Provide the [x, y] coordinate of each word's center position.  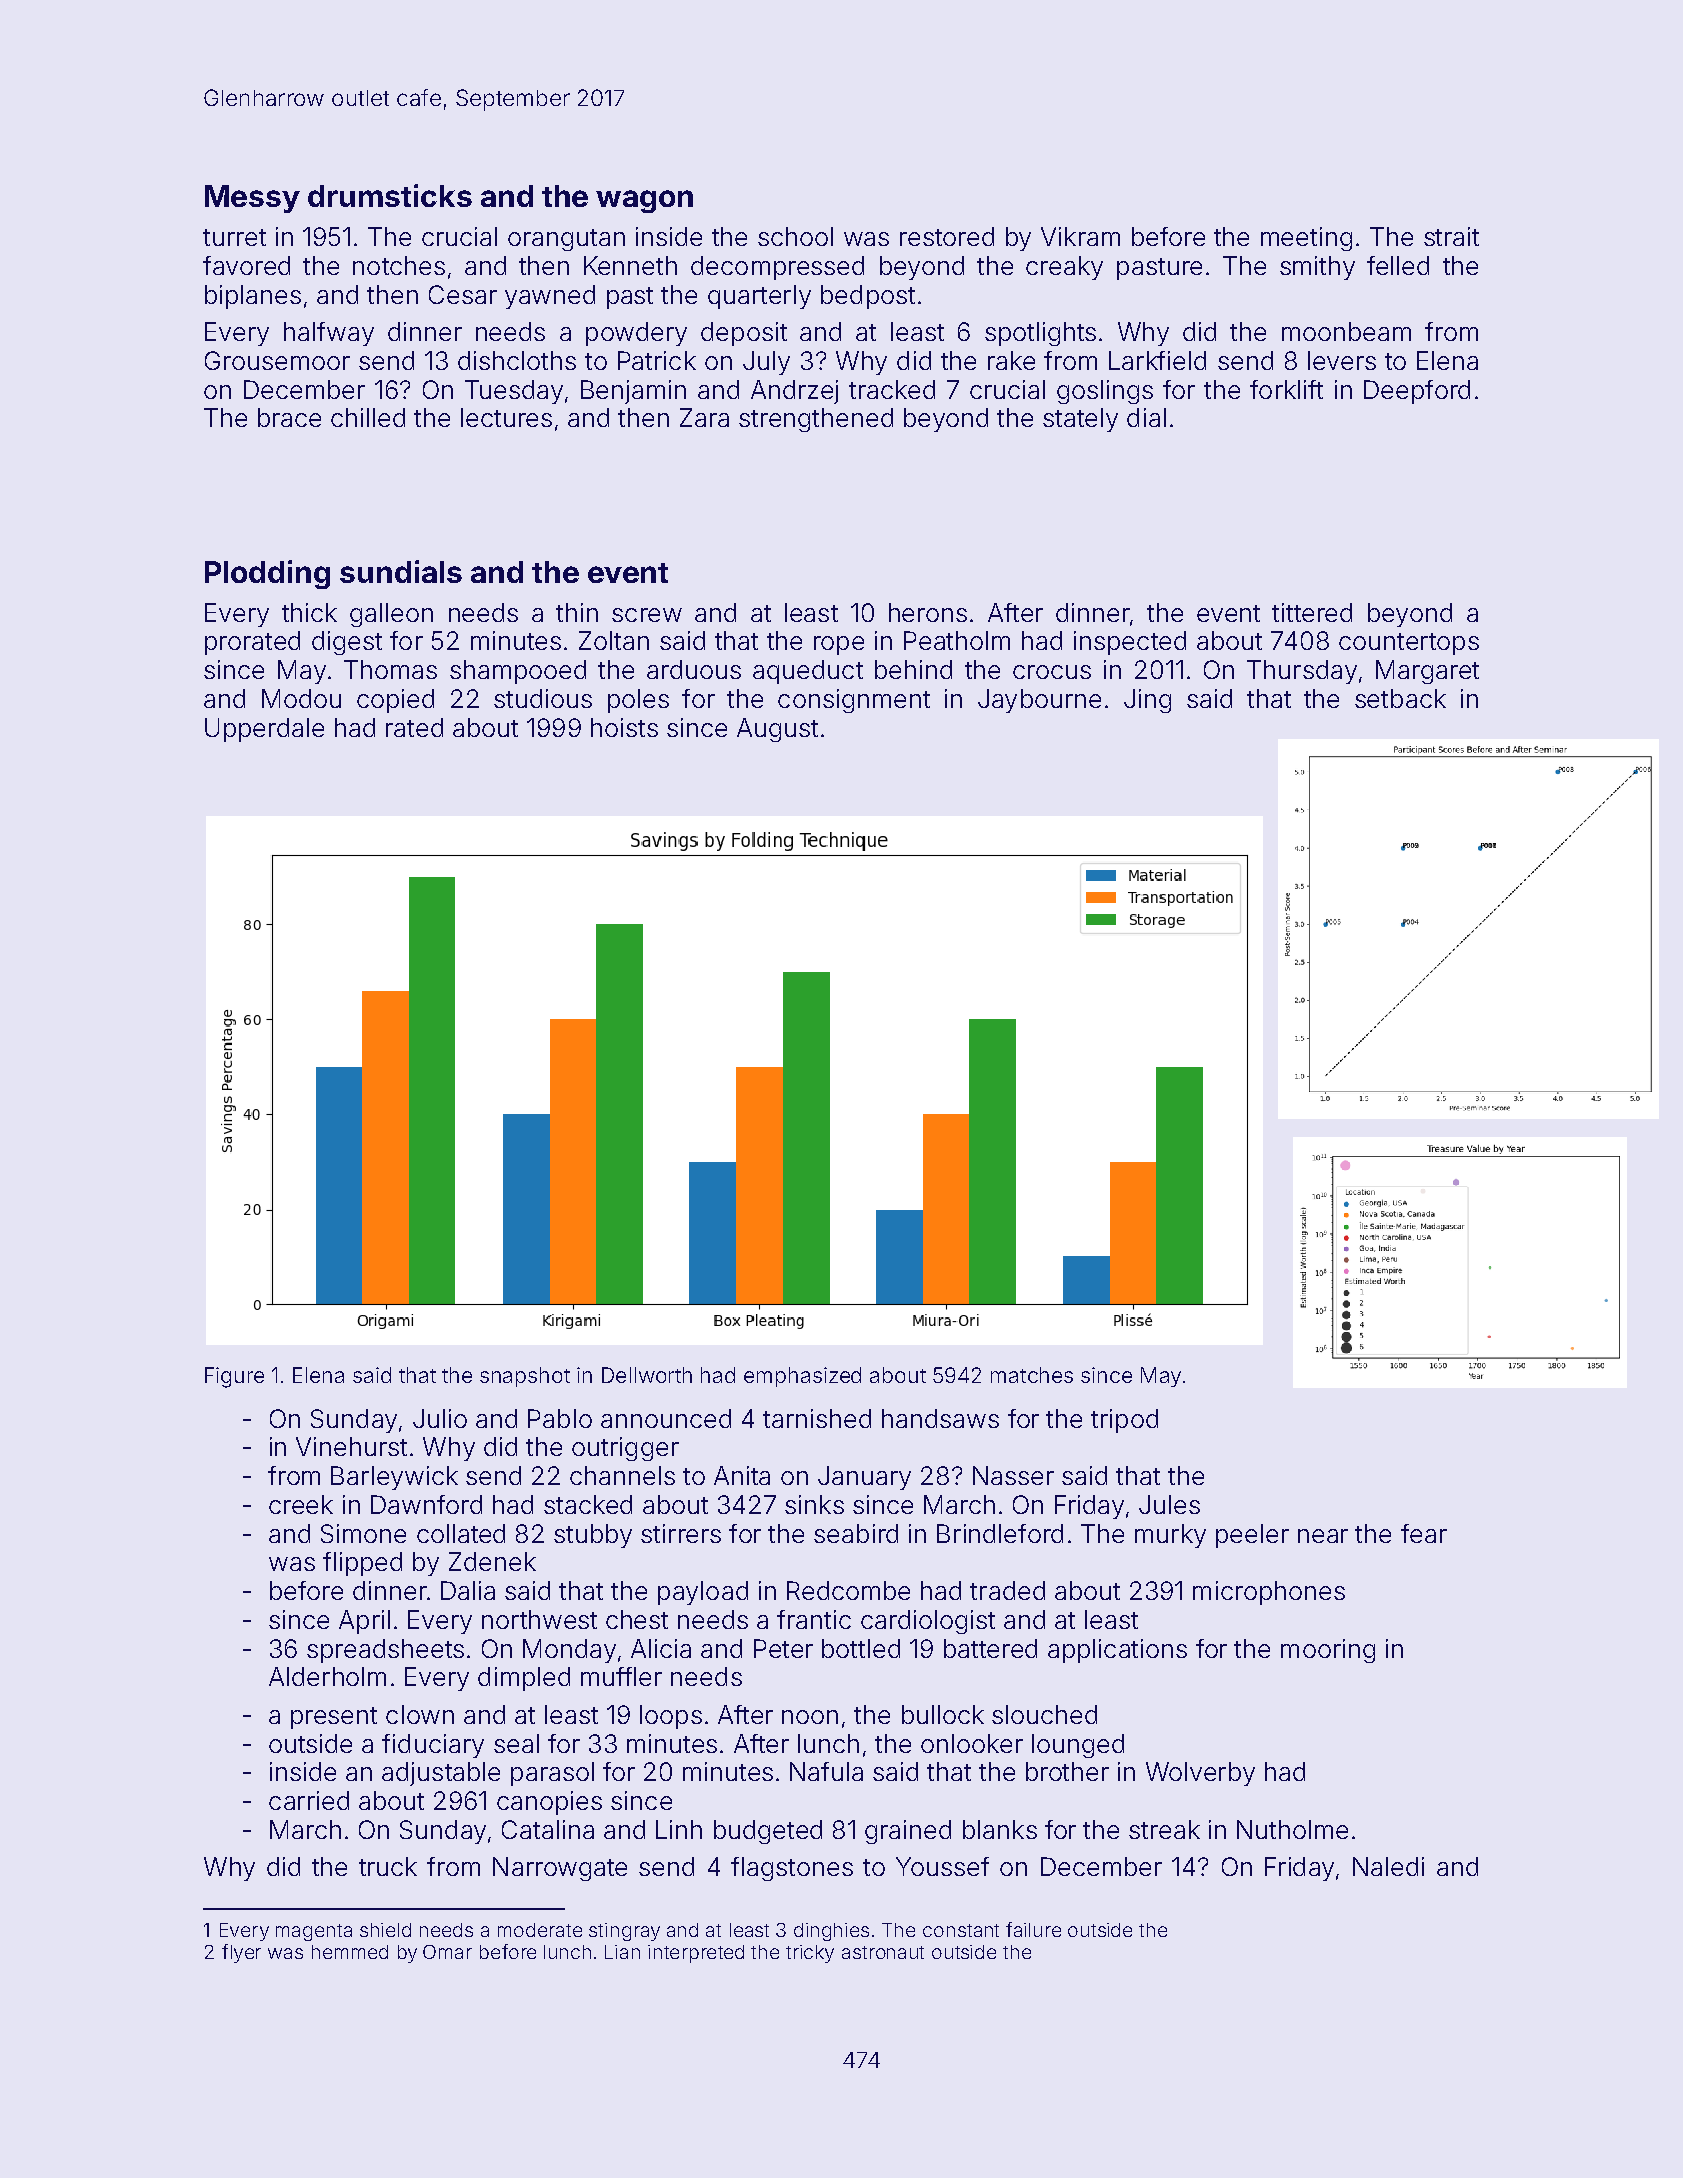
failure [1033, 1929]
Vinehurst [351, 1446]
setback [1400, 698]
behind [913, 669]
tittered [1312, 612]
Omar [447, 1952]
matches [1032, 1375]
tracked [892, 389]
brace [289, 417]
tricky [810, 1954]
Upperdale [264, 730]
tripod [1124, 1421]
